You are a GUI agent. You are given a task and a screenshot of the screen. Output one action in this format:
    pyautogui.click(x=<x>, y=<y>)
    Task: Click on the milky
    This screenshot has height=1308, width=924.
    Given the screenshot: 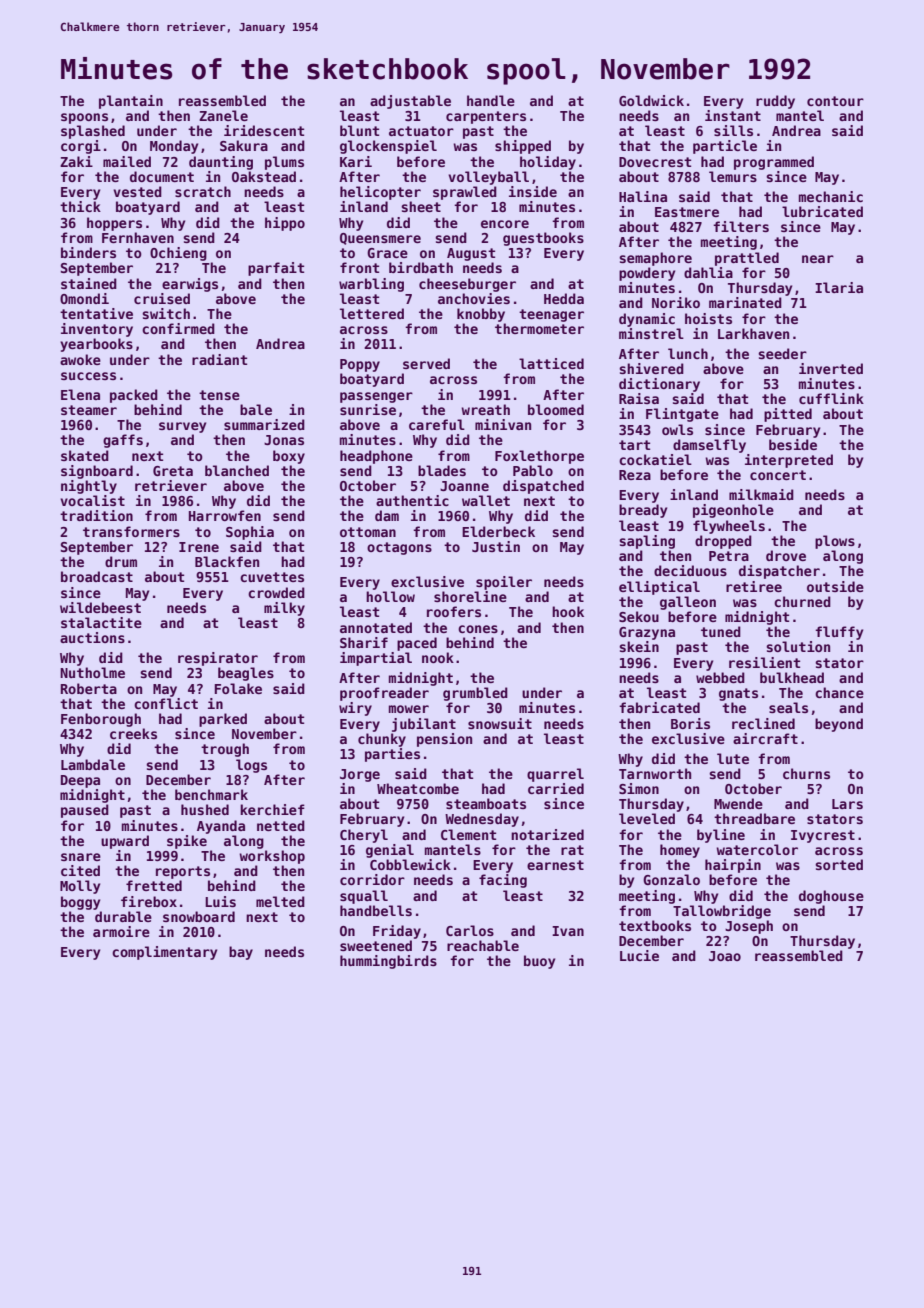 What is the action you would take?
    pyautogui.click(x=284, y=609)
